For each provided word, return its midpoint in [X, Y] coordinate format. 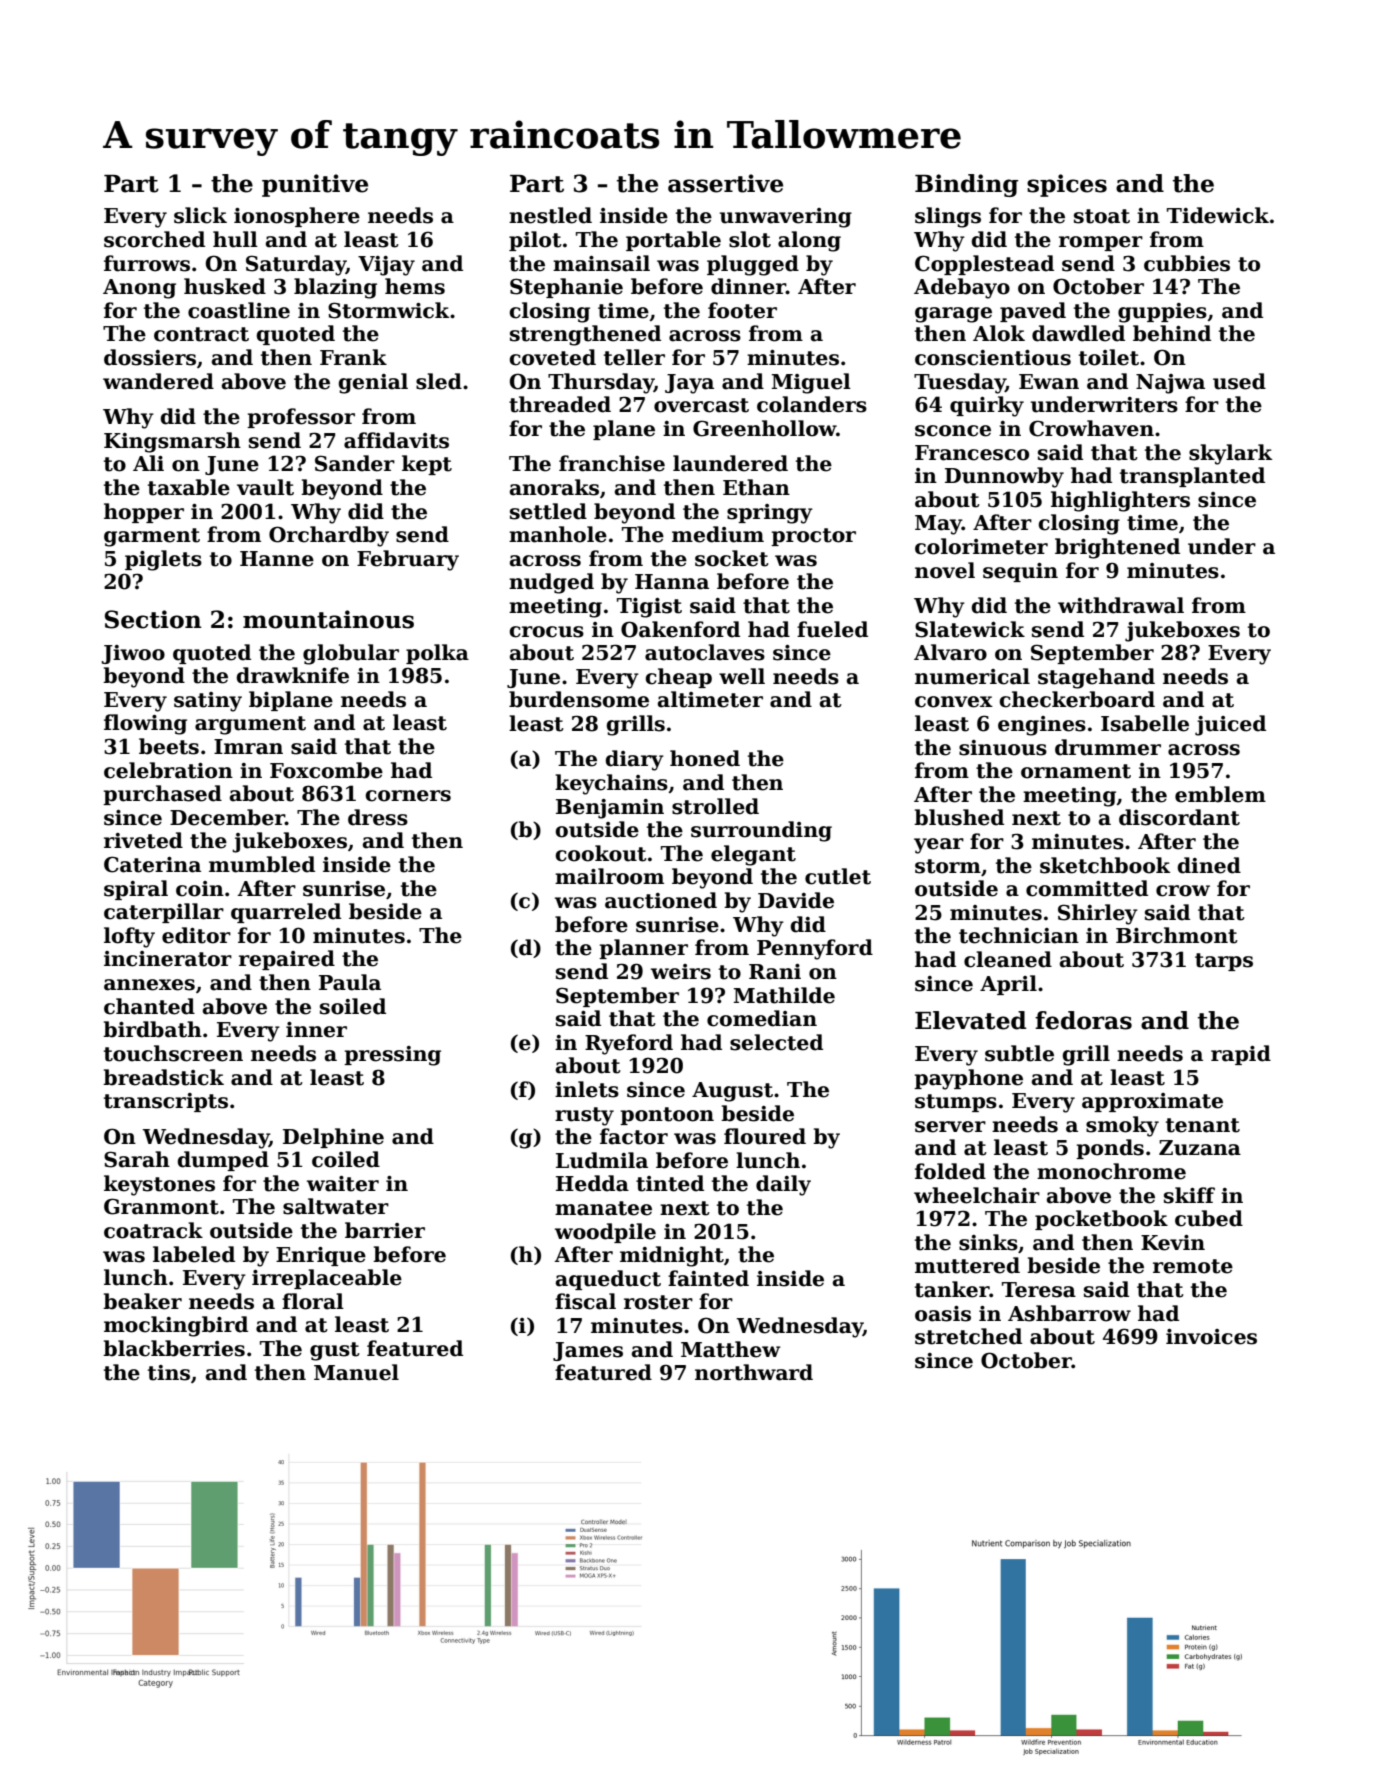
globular [351, 654]
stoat [1102, 216]
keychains [611, 784]
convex [954, 702]
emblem [1220, 794]
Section [153, 619]
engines [1042, 726]
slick [200, 215]
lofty [129, 937]
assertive [725, 183]
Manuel [356, 1372]
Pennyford [815, 949]
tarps [1224, 962]
